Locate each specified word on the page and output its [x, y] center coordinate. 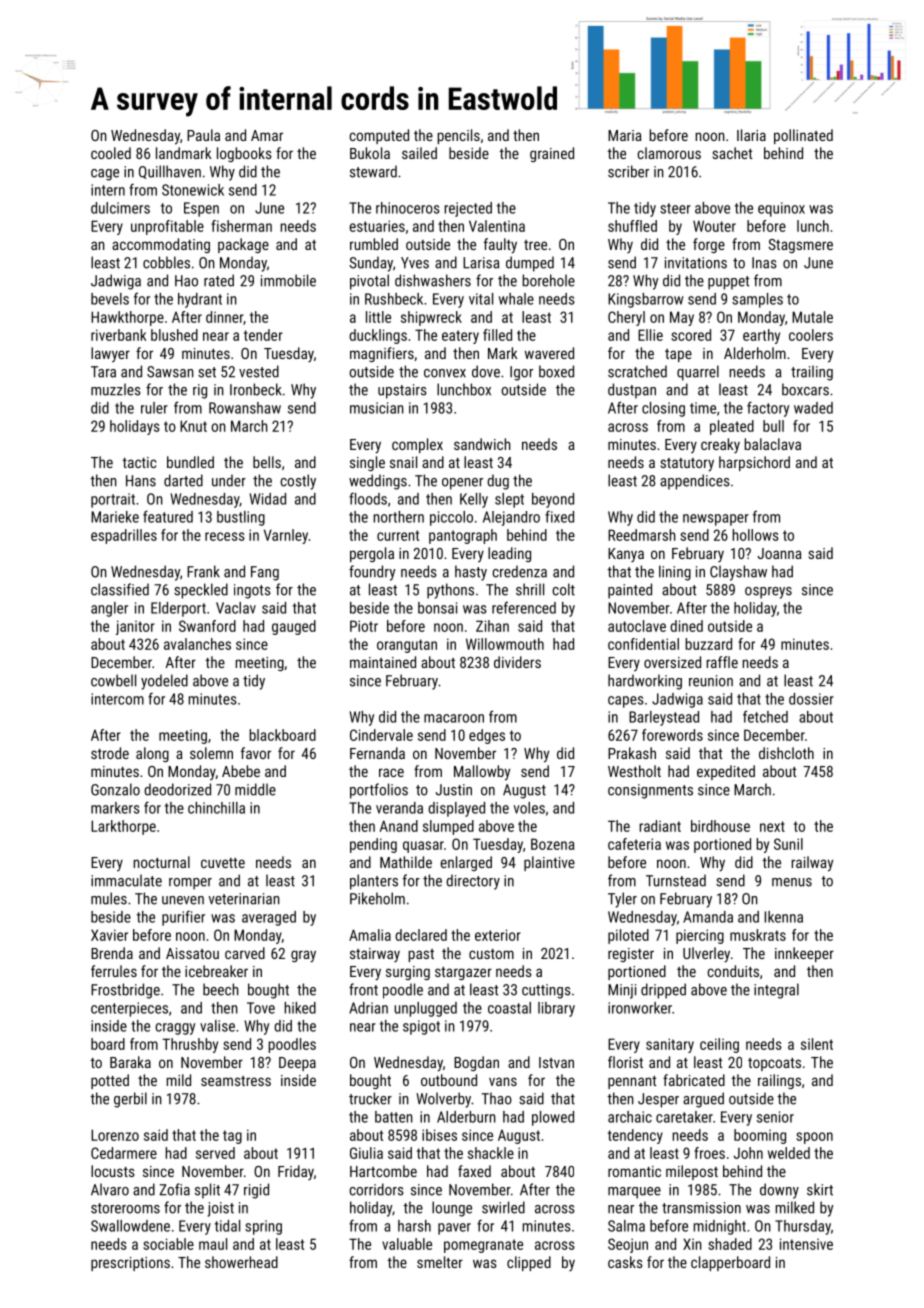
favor [256, 753]
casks [625, 1262]
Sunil [788, 844]
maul [213, 1244]
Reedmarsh [642, 535]
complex [417, 445]
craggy [175, 1029]
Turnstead [676, 880]
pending [373, 845]
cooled [111, 153]
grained [552, 154]
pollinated [803, 136]
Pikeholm [377, 898]
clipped [529, 1263]
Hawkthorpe [127, 318]
